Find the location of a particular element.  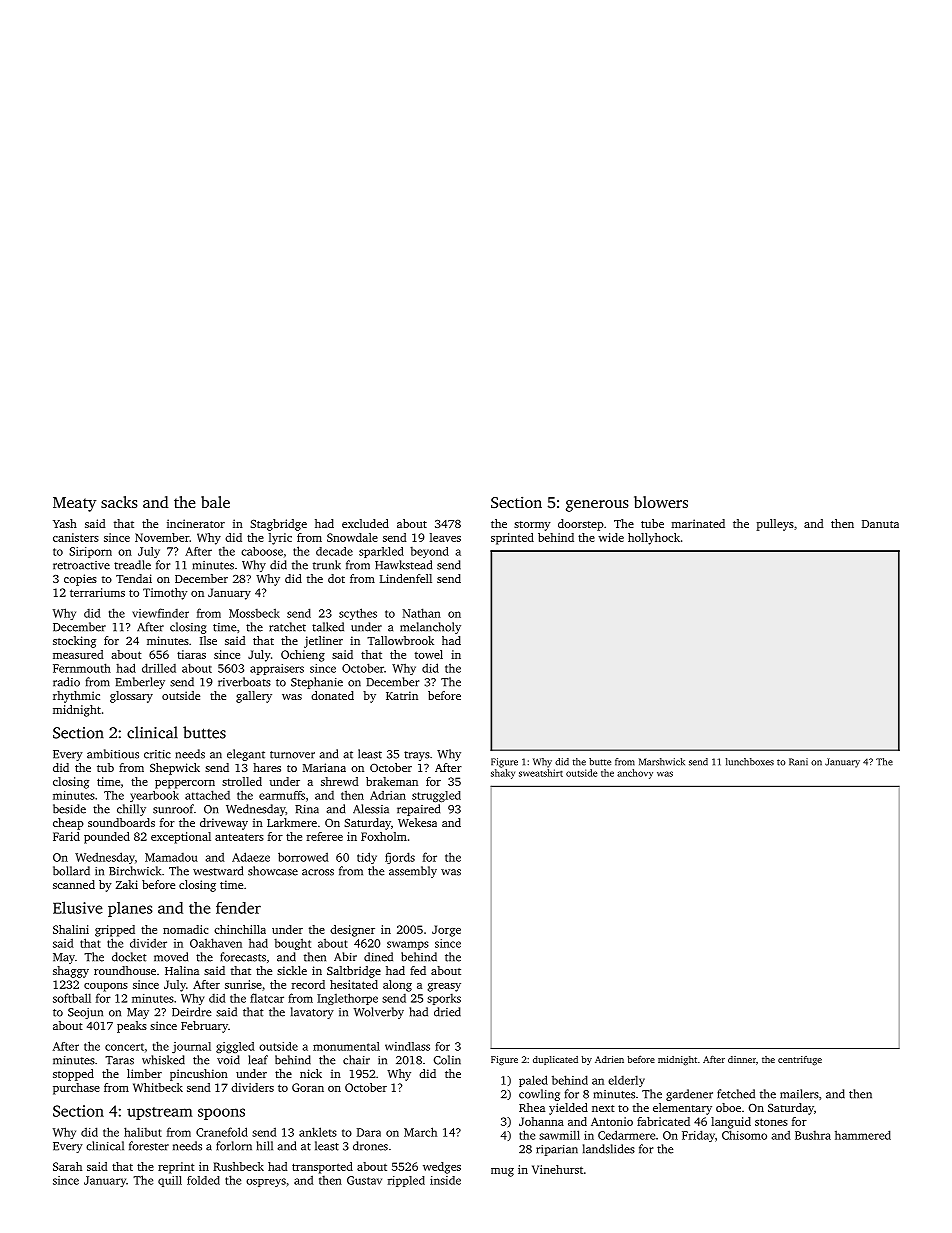

Taras is located at coordinates (119, 1060).
